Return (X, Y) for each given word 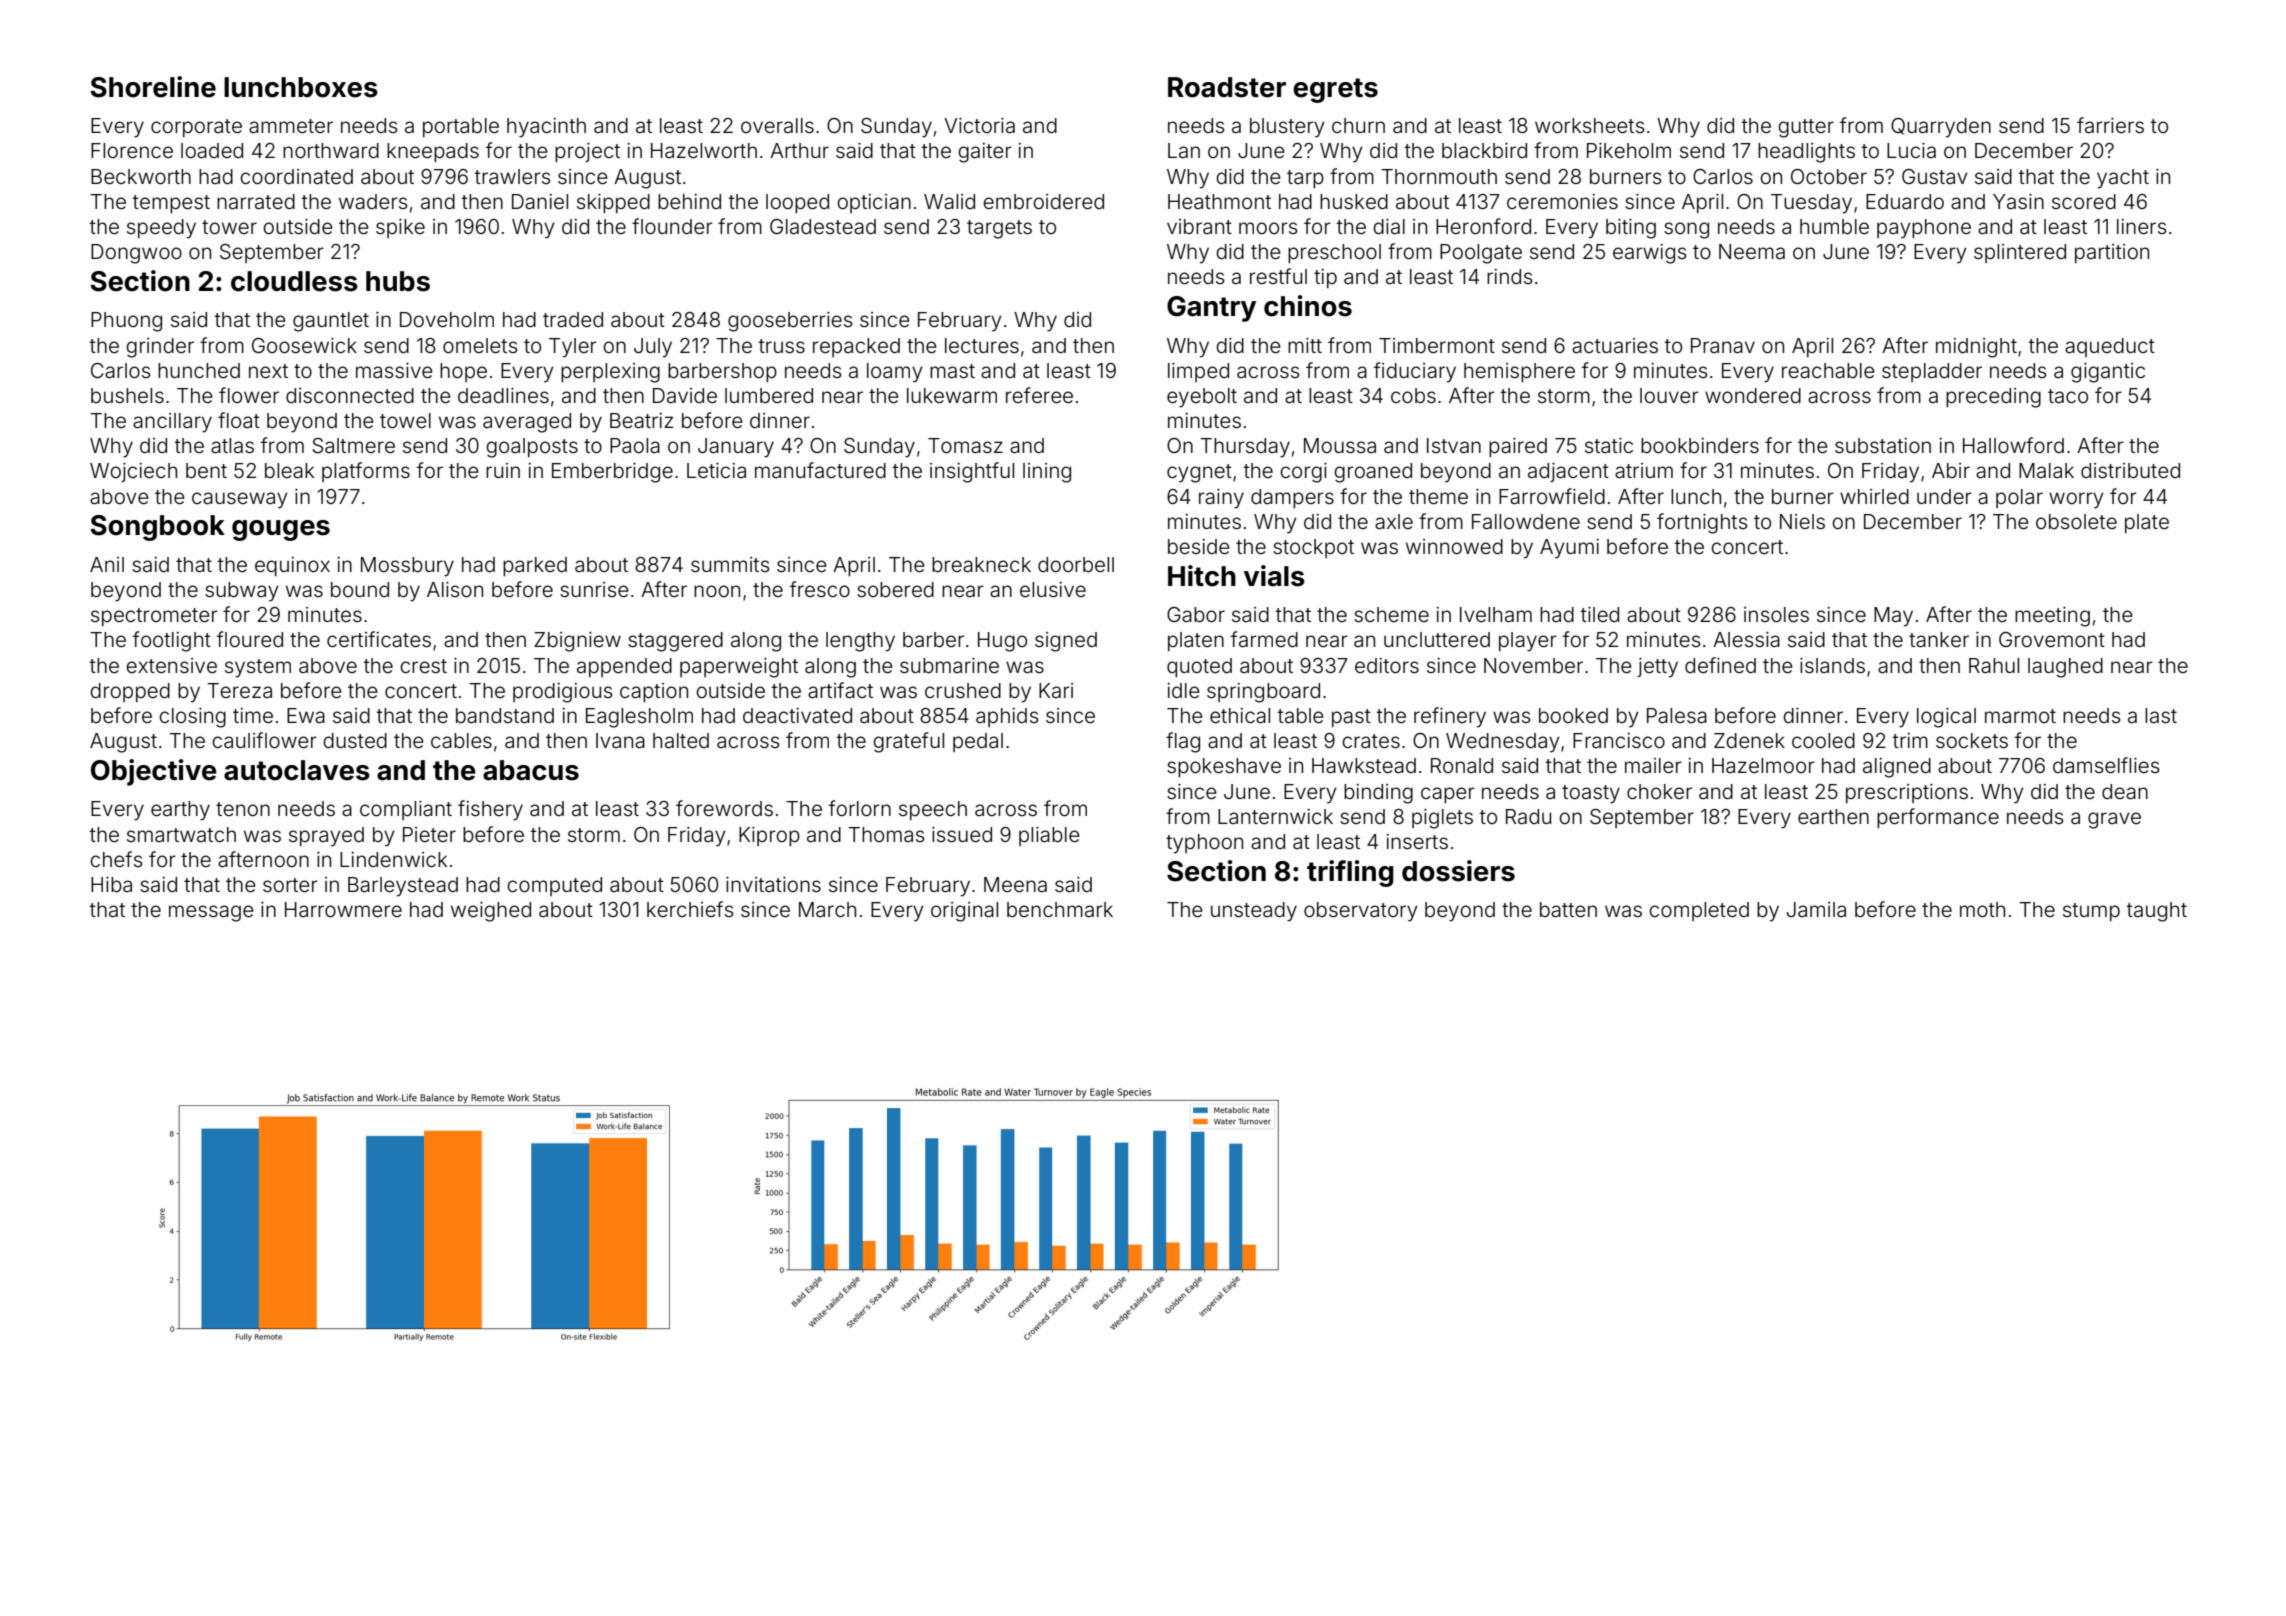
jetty (1657, 668)
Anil (107, 564)
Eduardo (1905, 201)
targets (999, 229)
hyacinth (546, 128)
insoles (1776, 614)
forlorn (860, 808)
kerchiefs (690, 909)
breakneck (981, 564)
